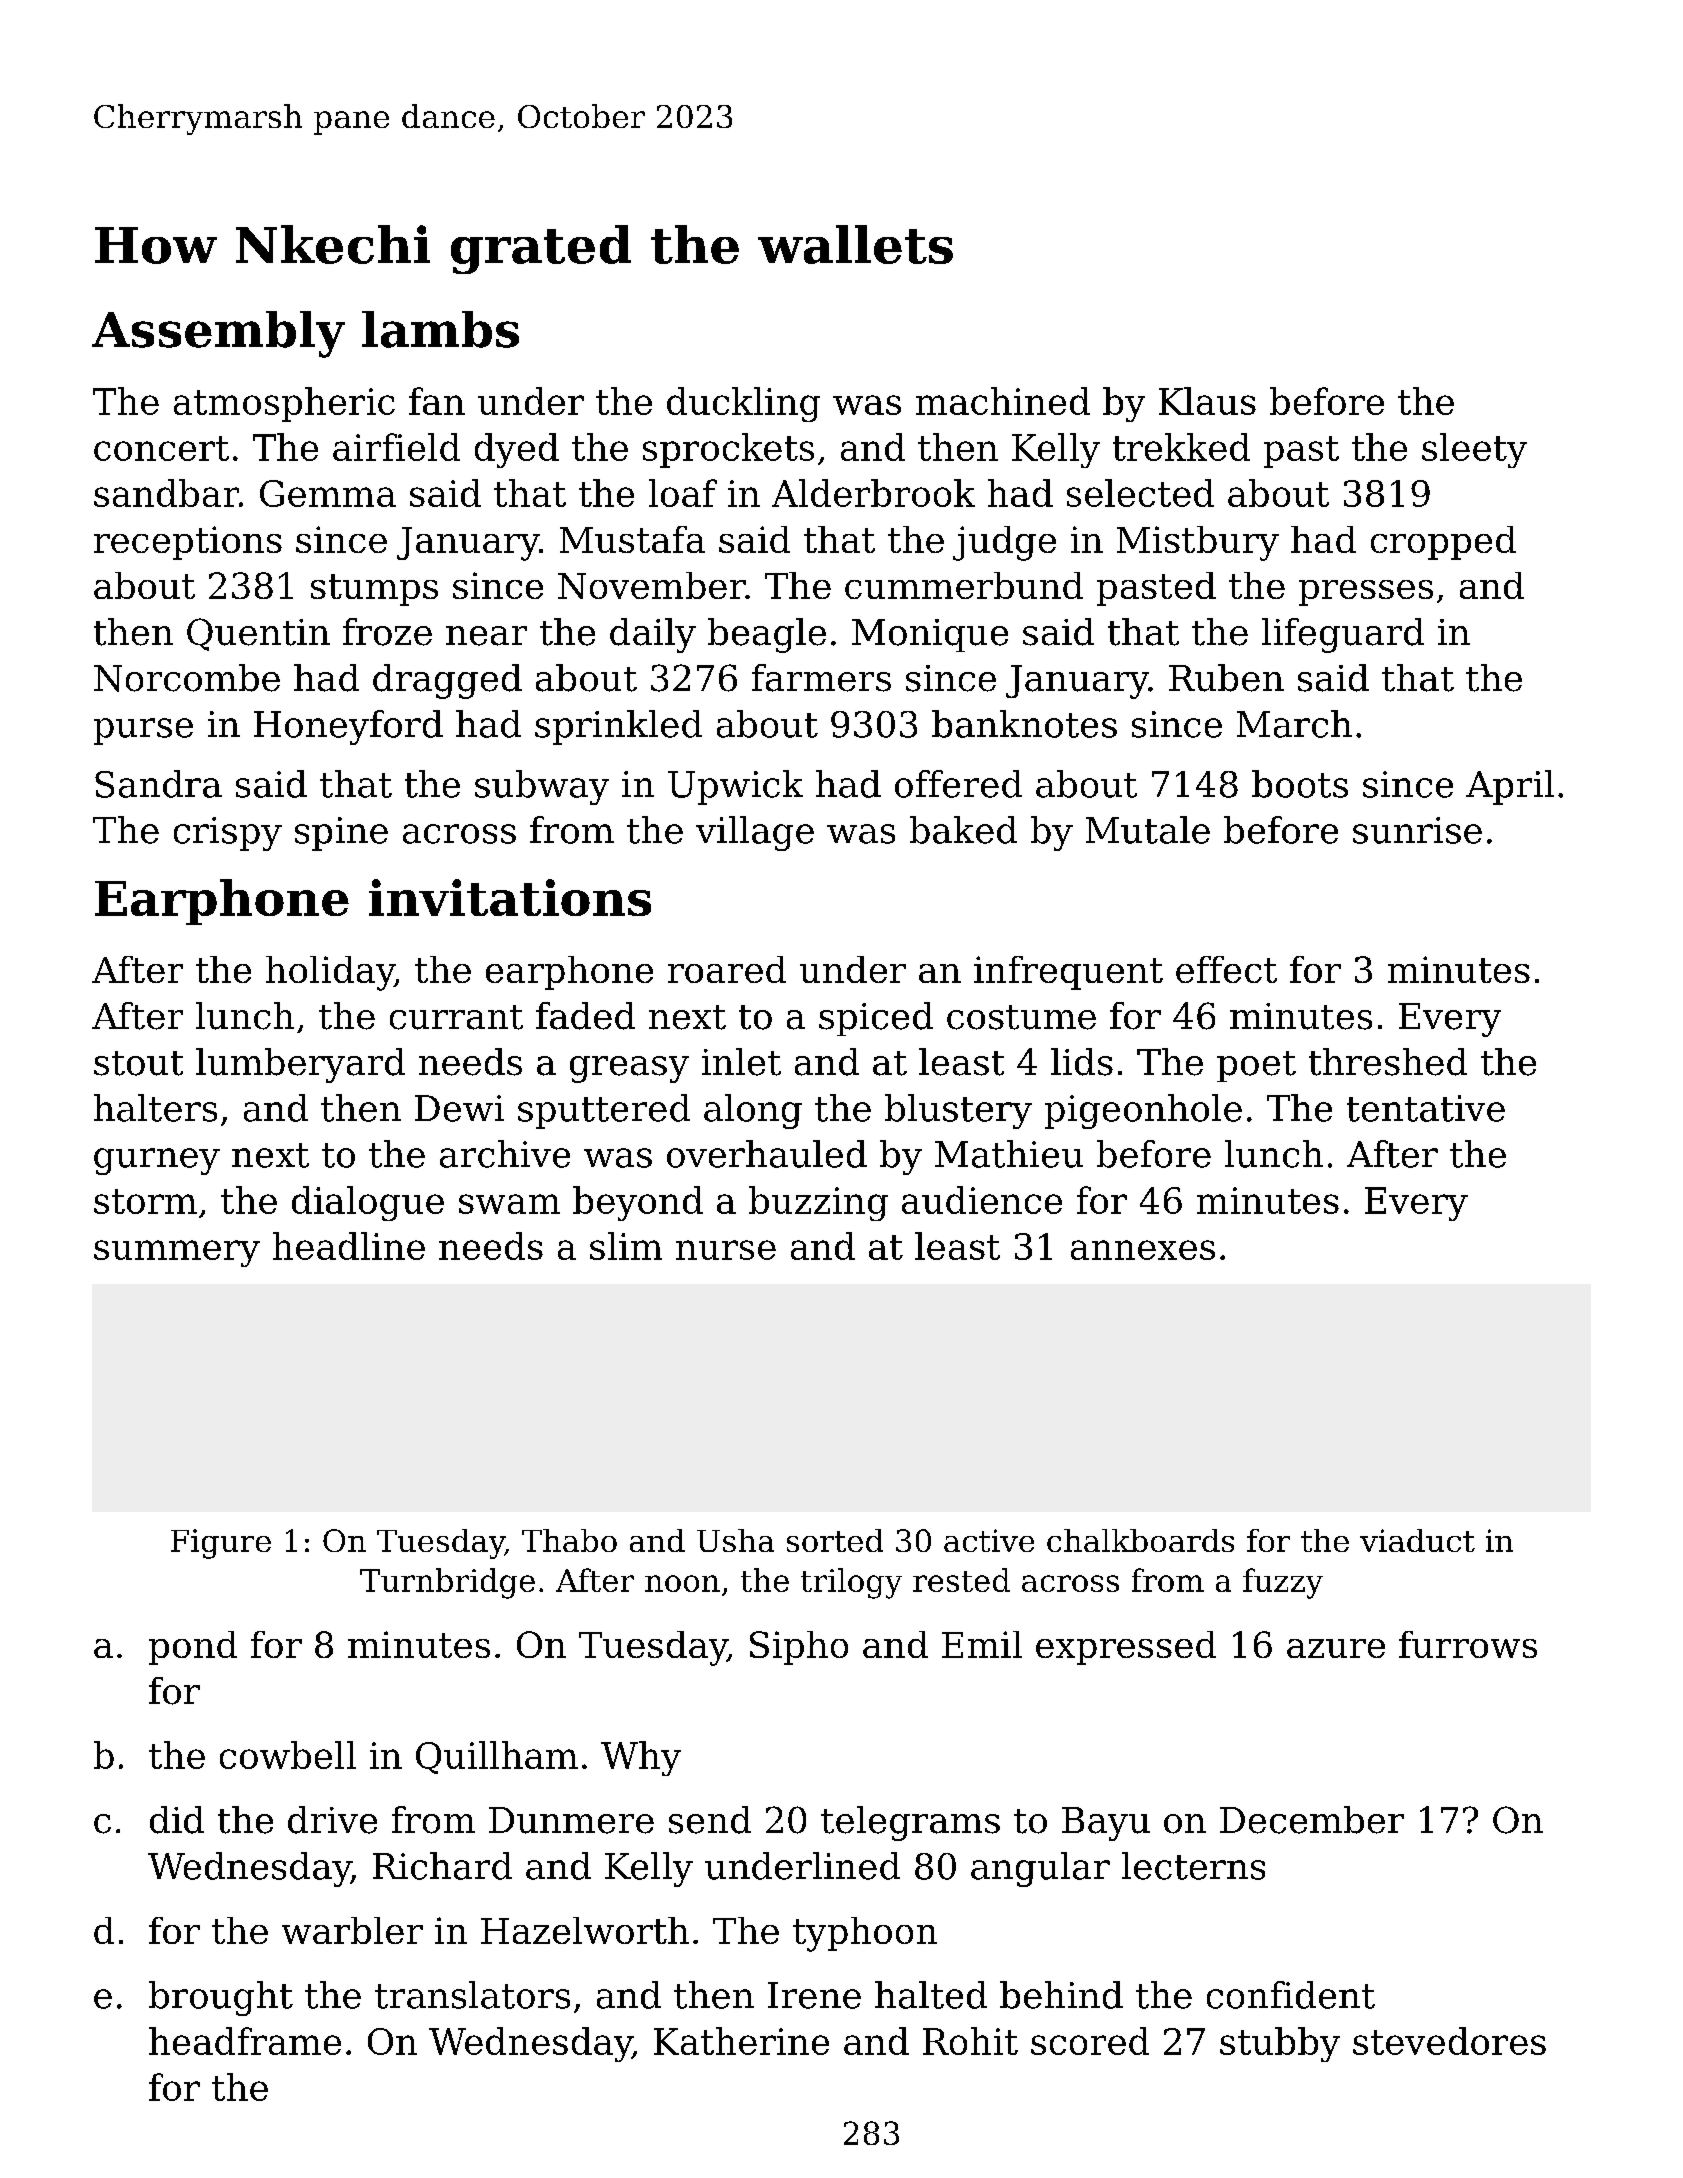  What do you see at coordinates (218, 334) in the image?
I see `Assembly` at bounding box center [218, 334].
